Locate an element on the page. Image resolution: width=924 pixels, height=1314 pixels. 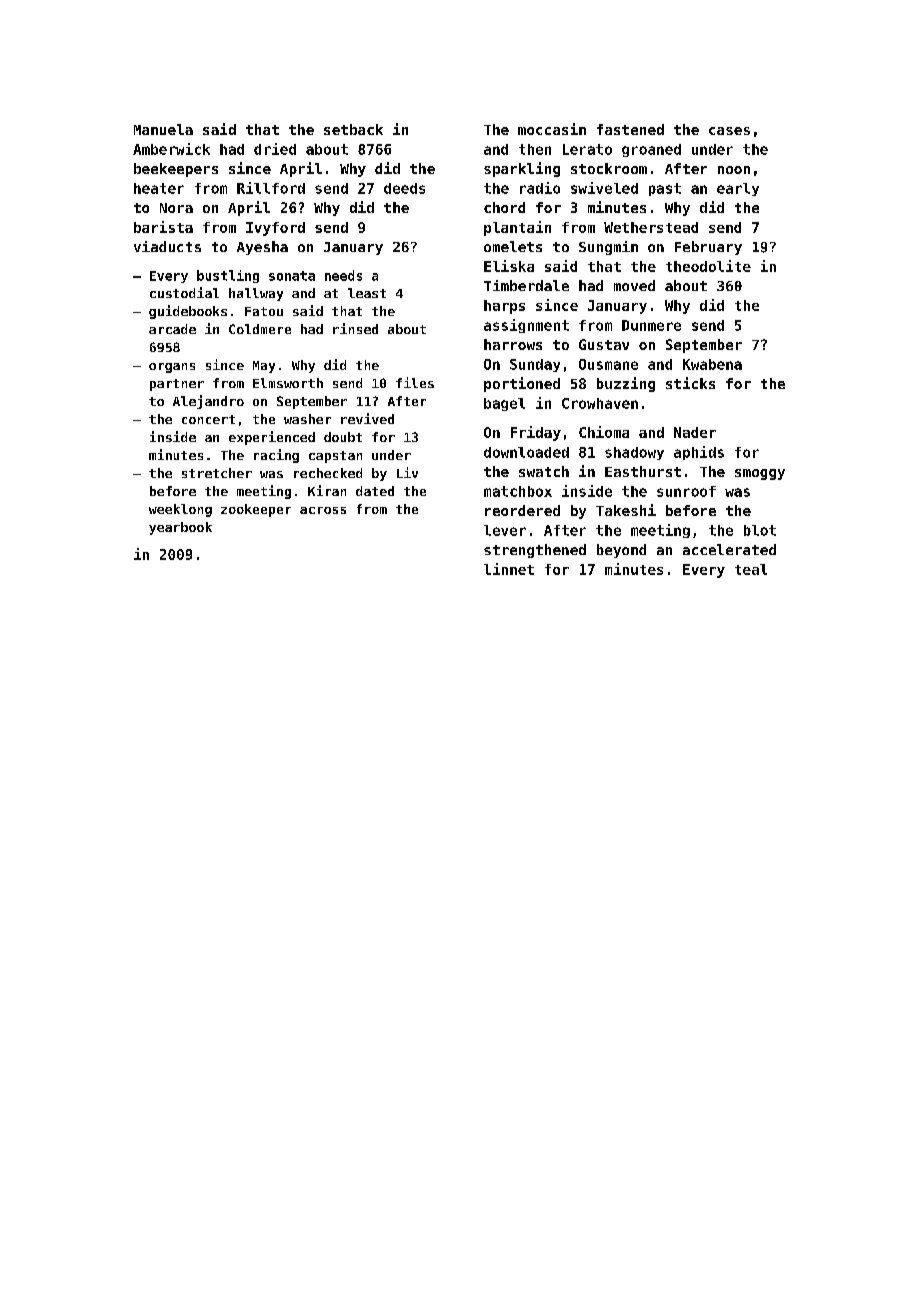
May is located at coordinates (264, 367).
